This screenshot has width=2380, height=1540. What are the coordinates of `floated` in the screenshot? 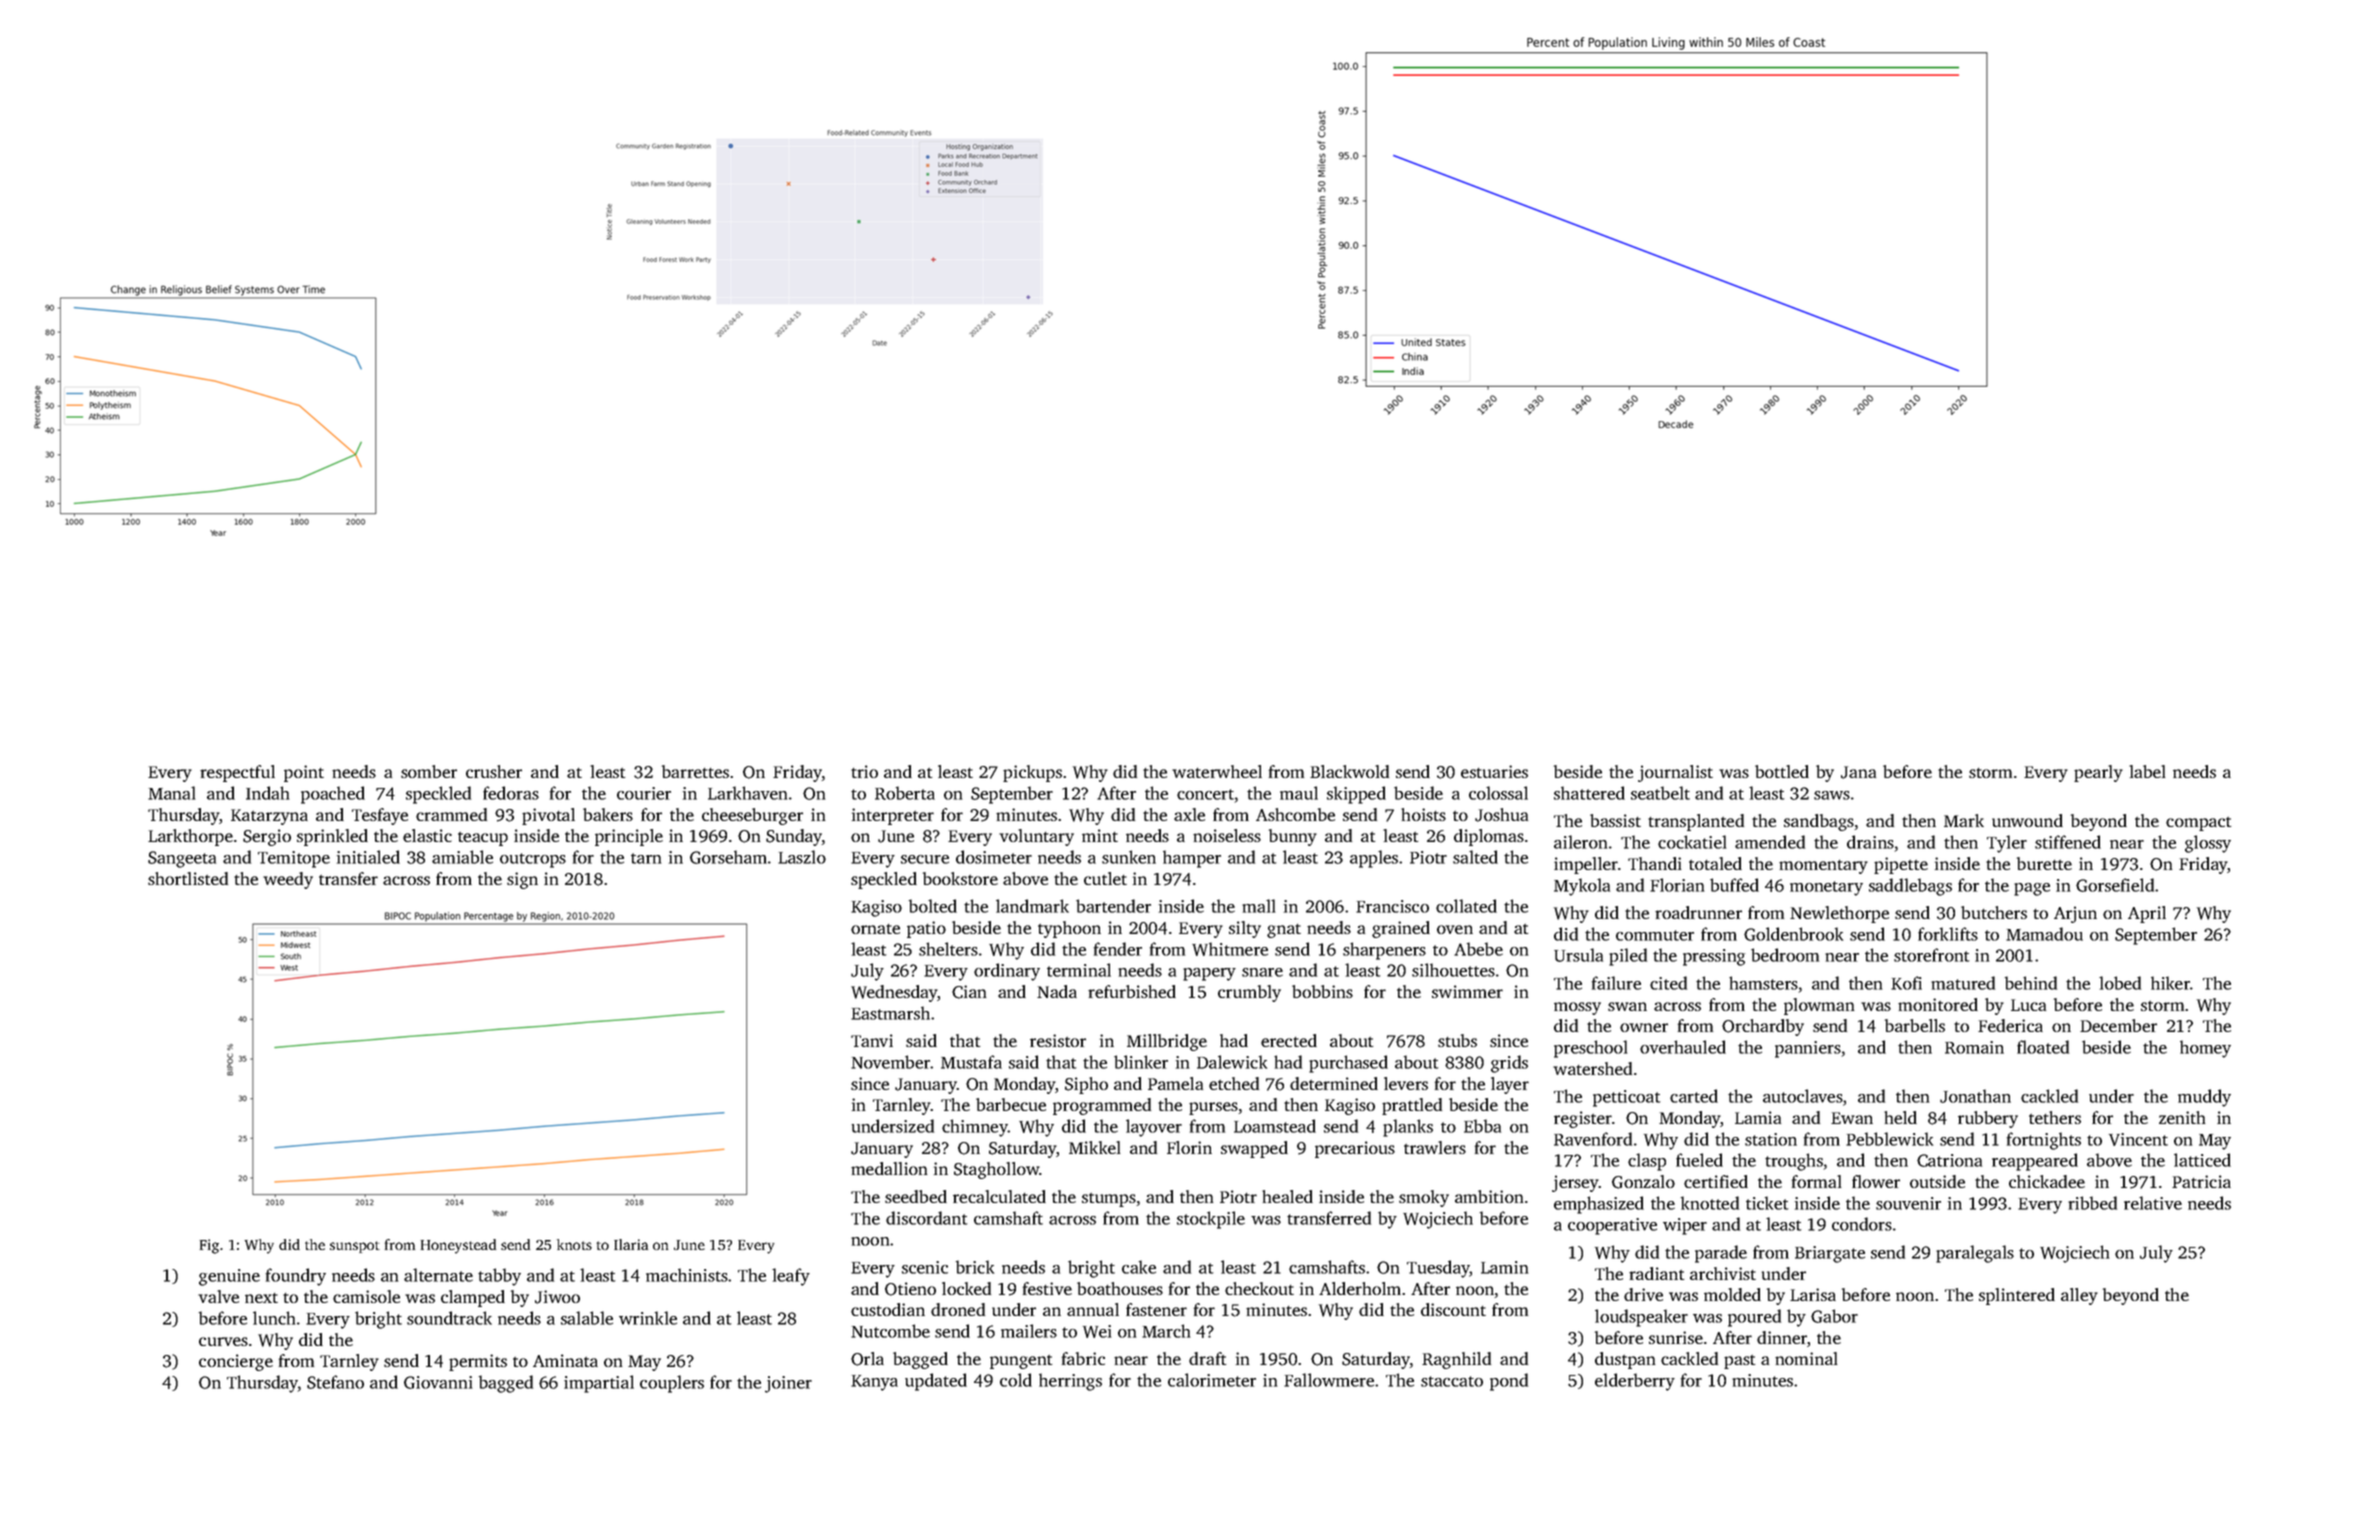 It's located at (2043, 1047).
